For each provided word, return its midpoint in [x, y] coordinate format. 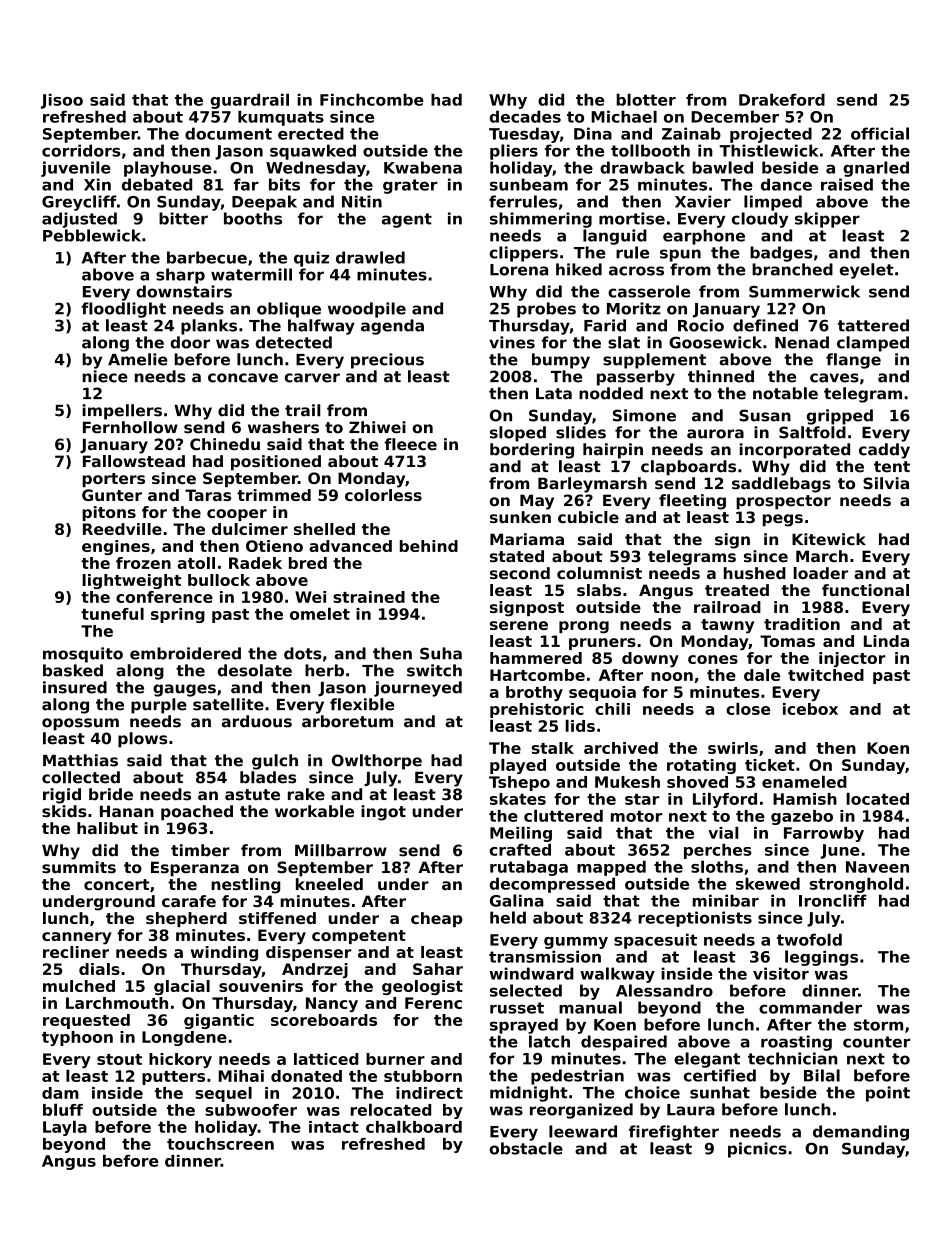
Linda [886, 641]
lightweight [131, 581]
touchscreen [220, 1144]
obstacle [526, 1148]
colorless [383, 495]
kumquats [281, 118]
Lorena [519, 270]
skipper [827, 220]
